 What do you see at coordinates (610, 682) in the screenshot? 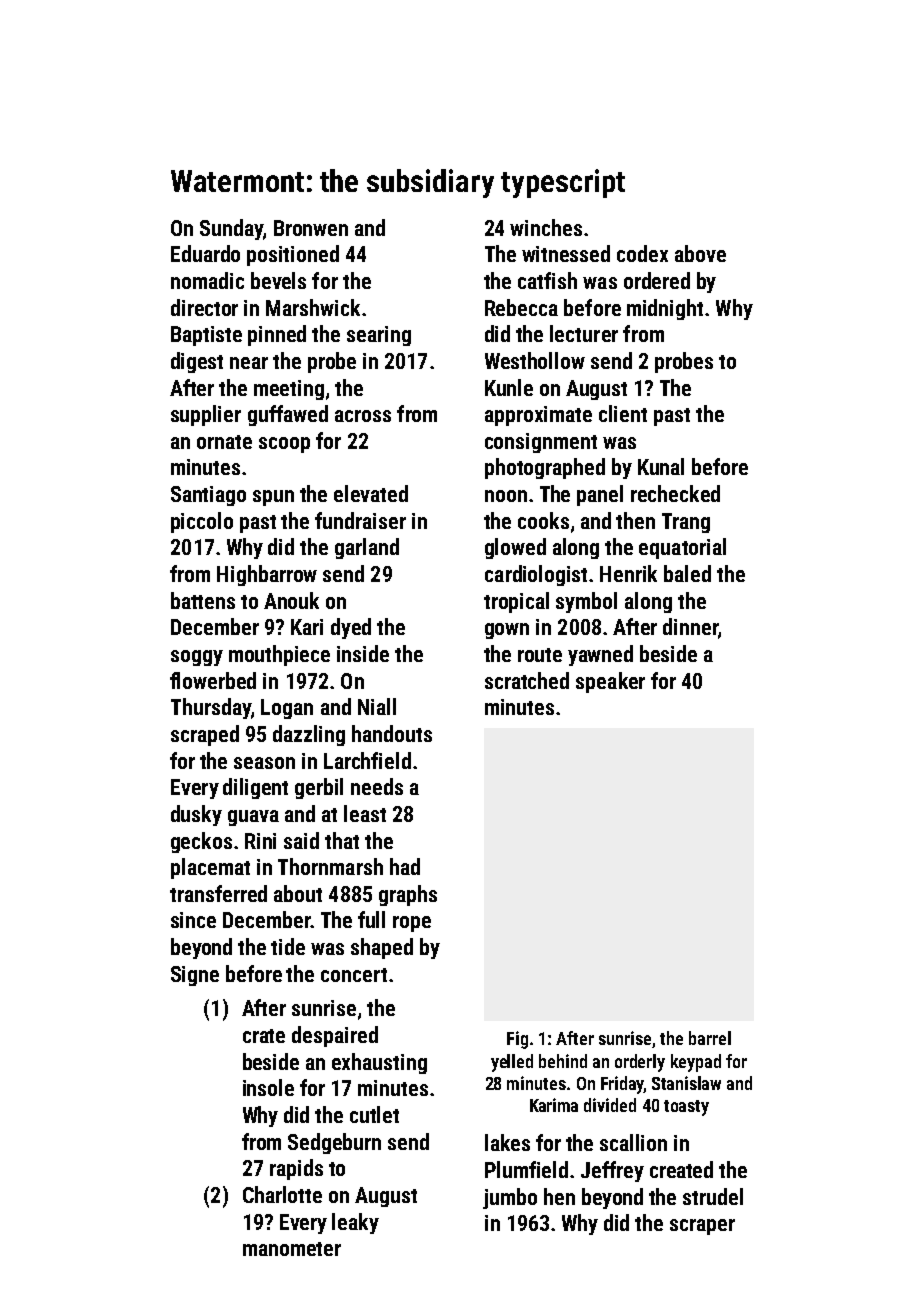
I see `speaker` at bounding box center [610, 682].
